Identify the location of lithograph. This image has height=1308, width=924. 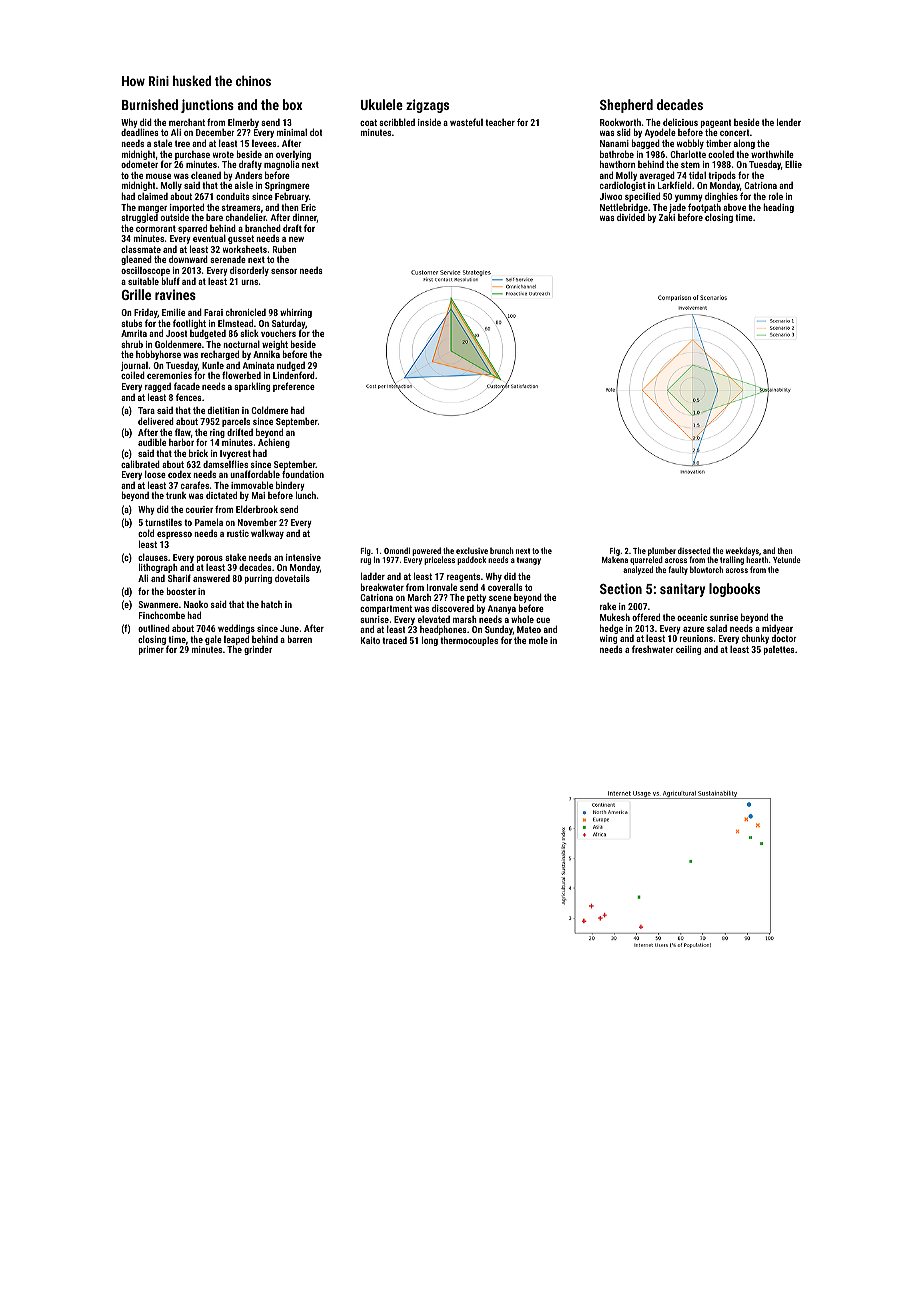
(158, 568).
